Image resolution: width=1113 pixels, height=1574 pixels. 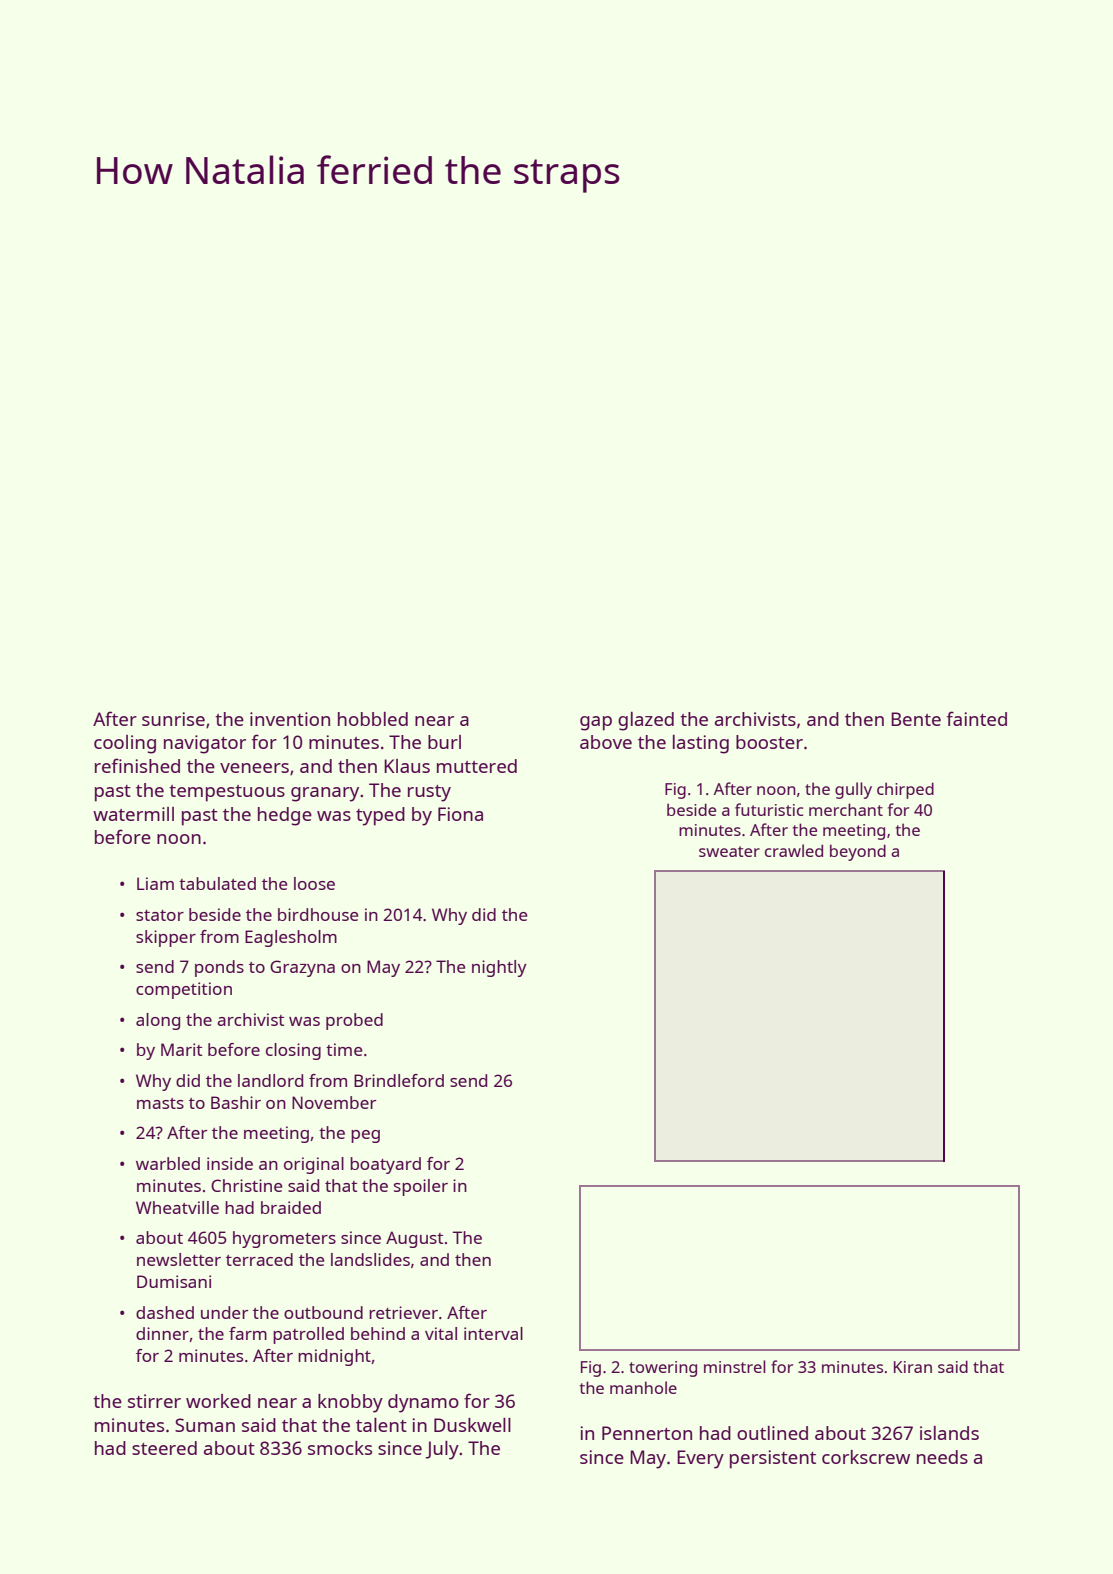 What do you see at coordinates (905, 790) in the screenshot?
I see `chirped` at bounding box center [905, 790].
